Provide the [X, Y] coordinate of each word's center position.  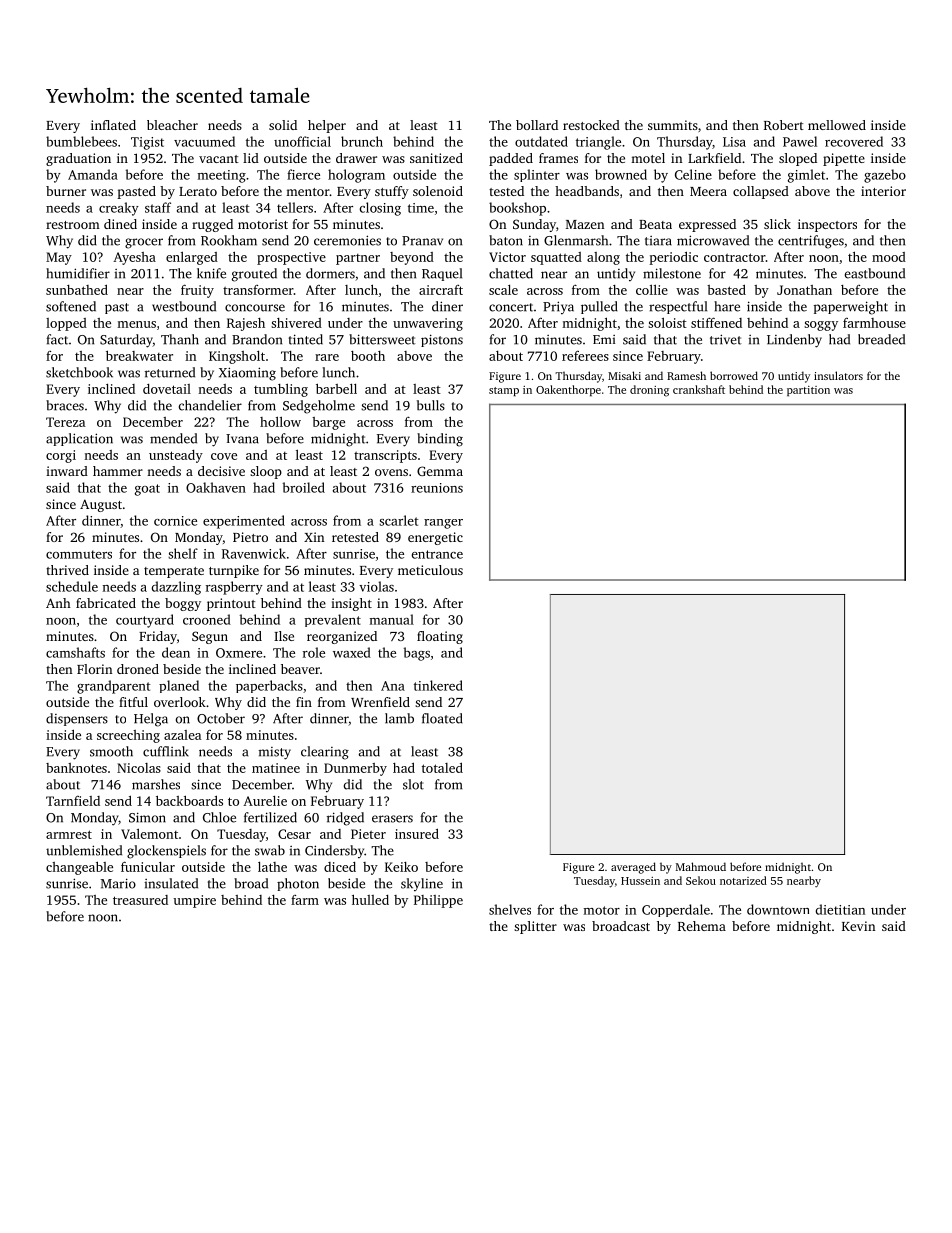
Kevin [858, 926]
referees [585, 356]
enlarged [192, 258]
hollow [280, 421]
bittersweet [382, 339]
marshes [156, 784]
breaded [881, 339]
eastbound [875, 273]
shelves [510, 909]
